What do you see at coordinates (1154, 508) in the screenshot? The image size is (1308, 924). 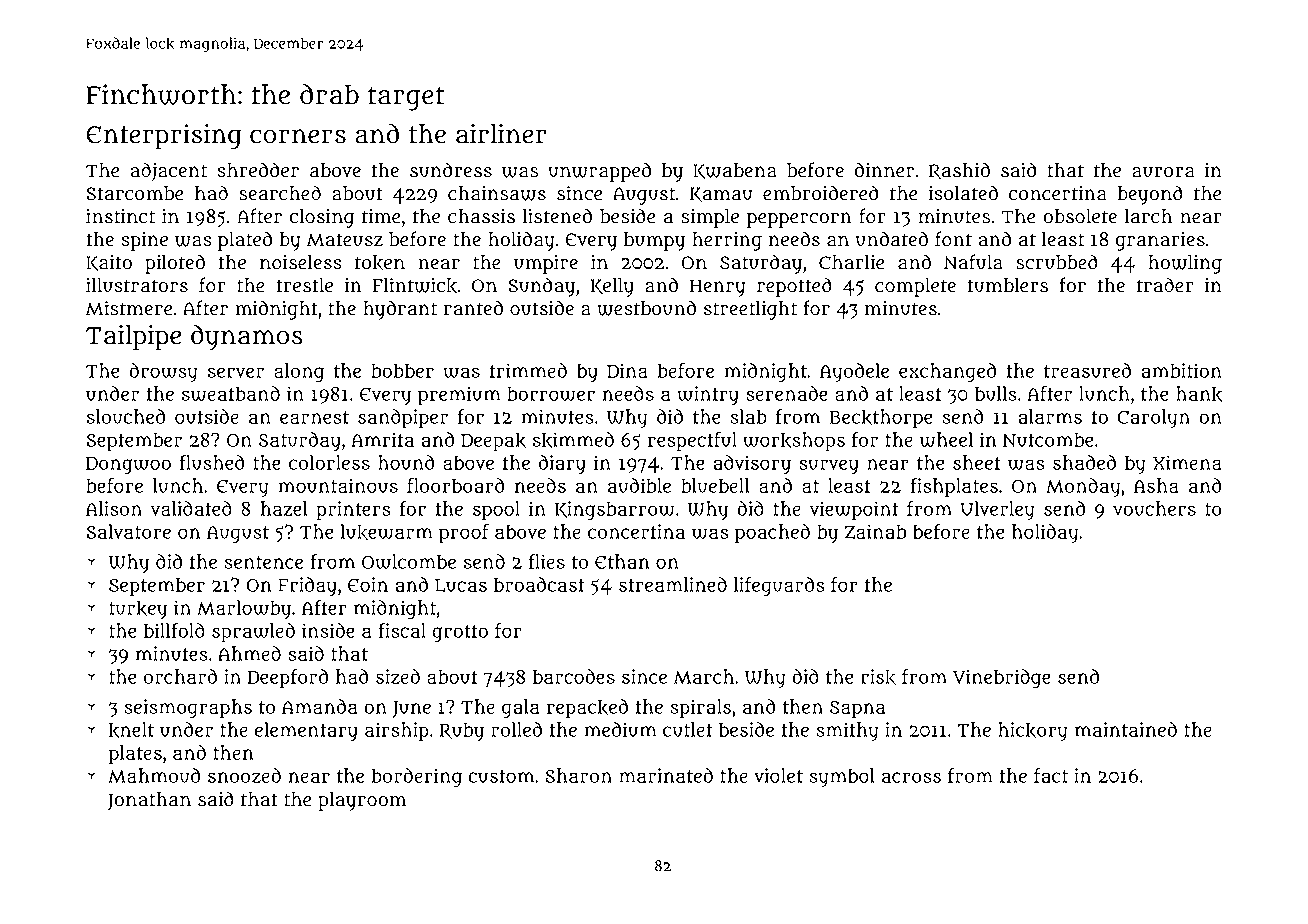 I see `vouchers` at bounding box center [1154, 508].
